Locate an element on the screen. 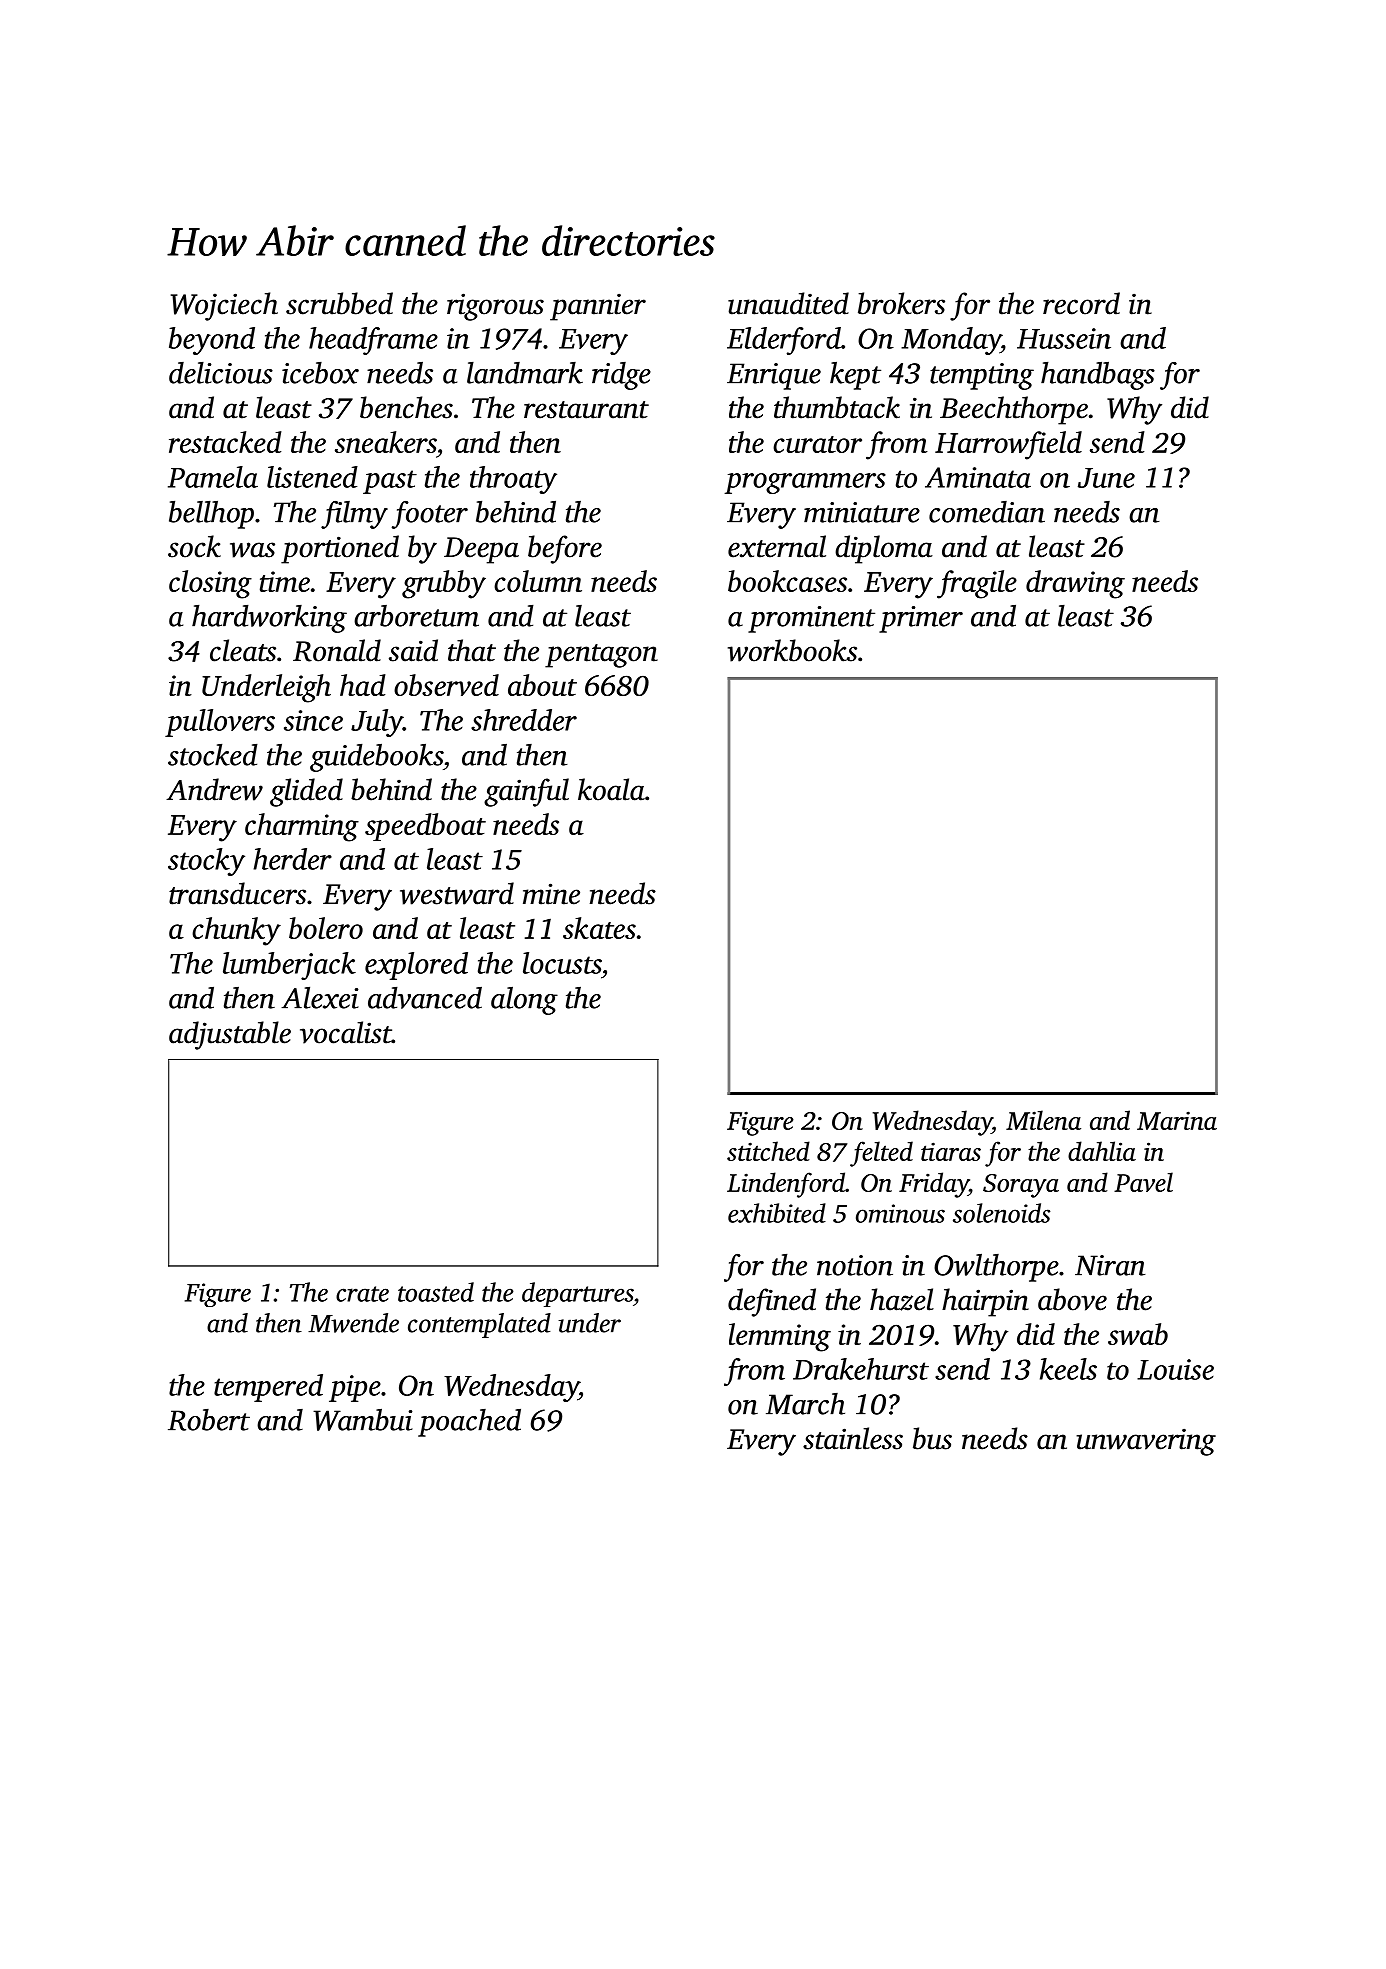  external is located at coordinates (777, 546).
